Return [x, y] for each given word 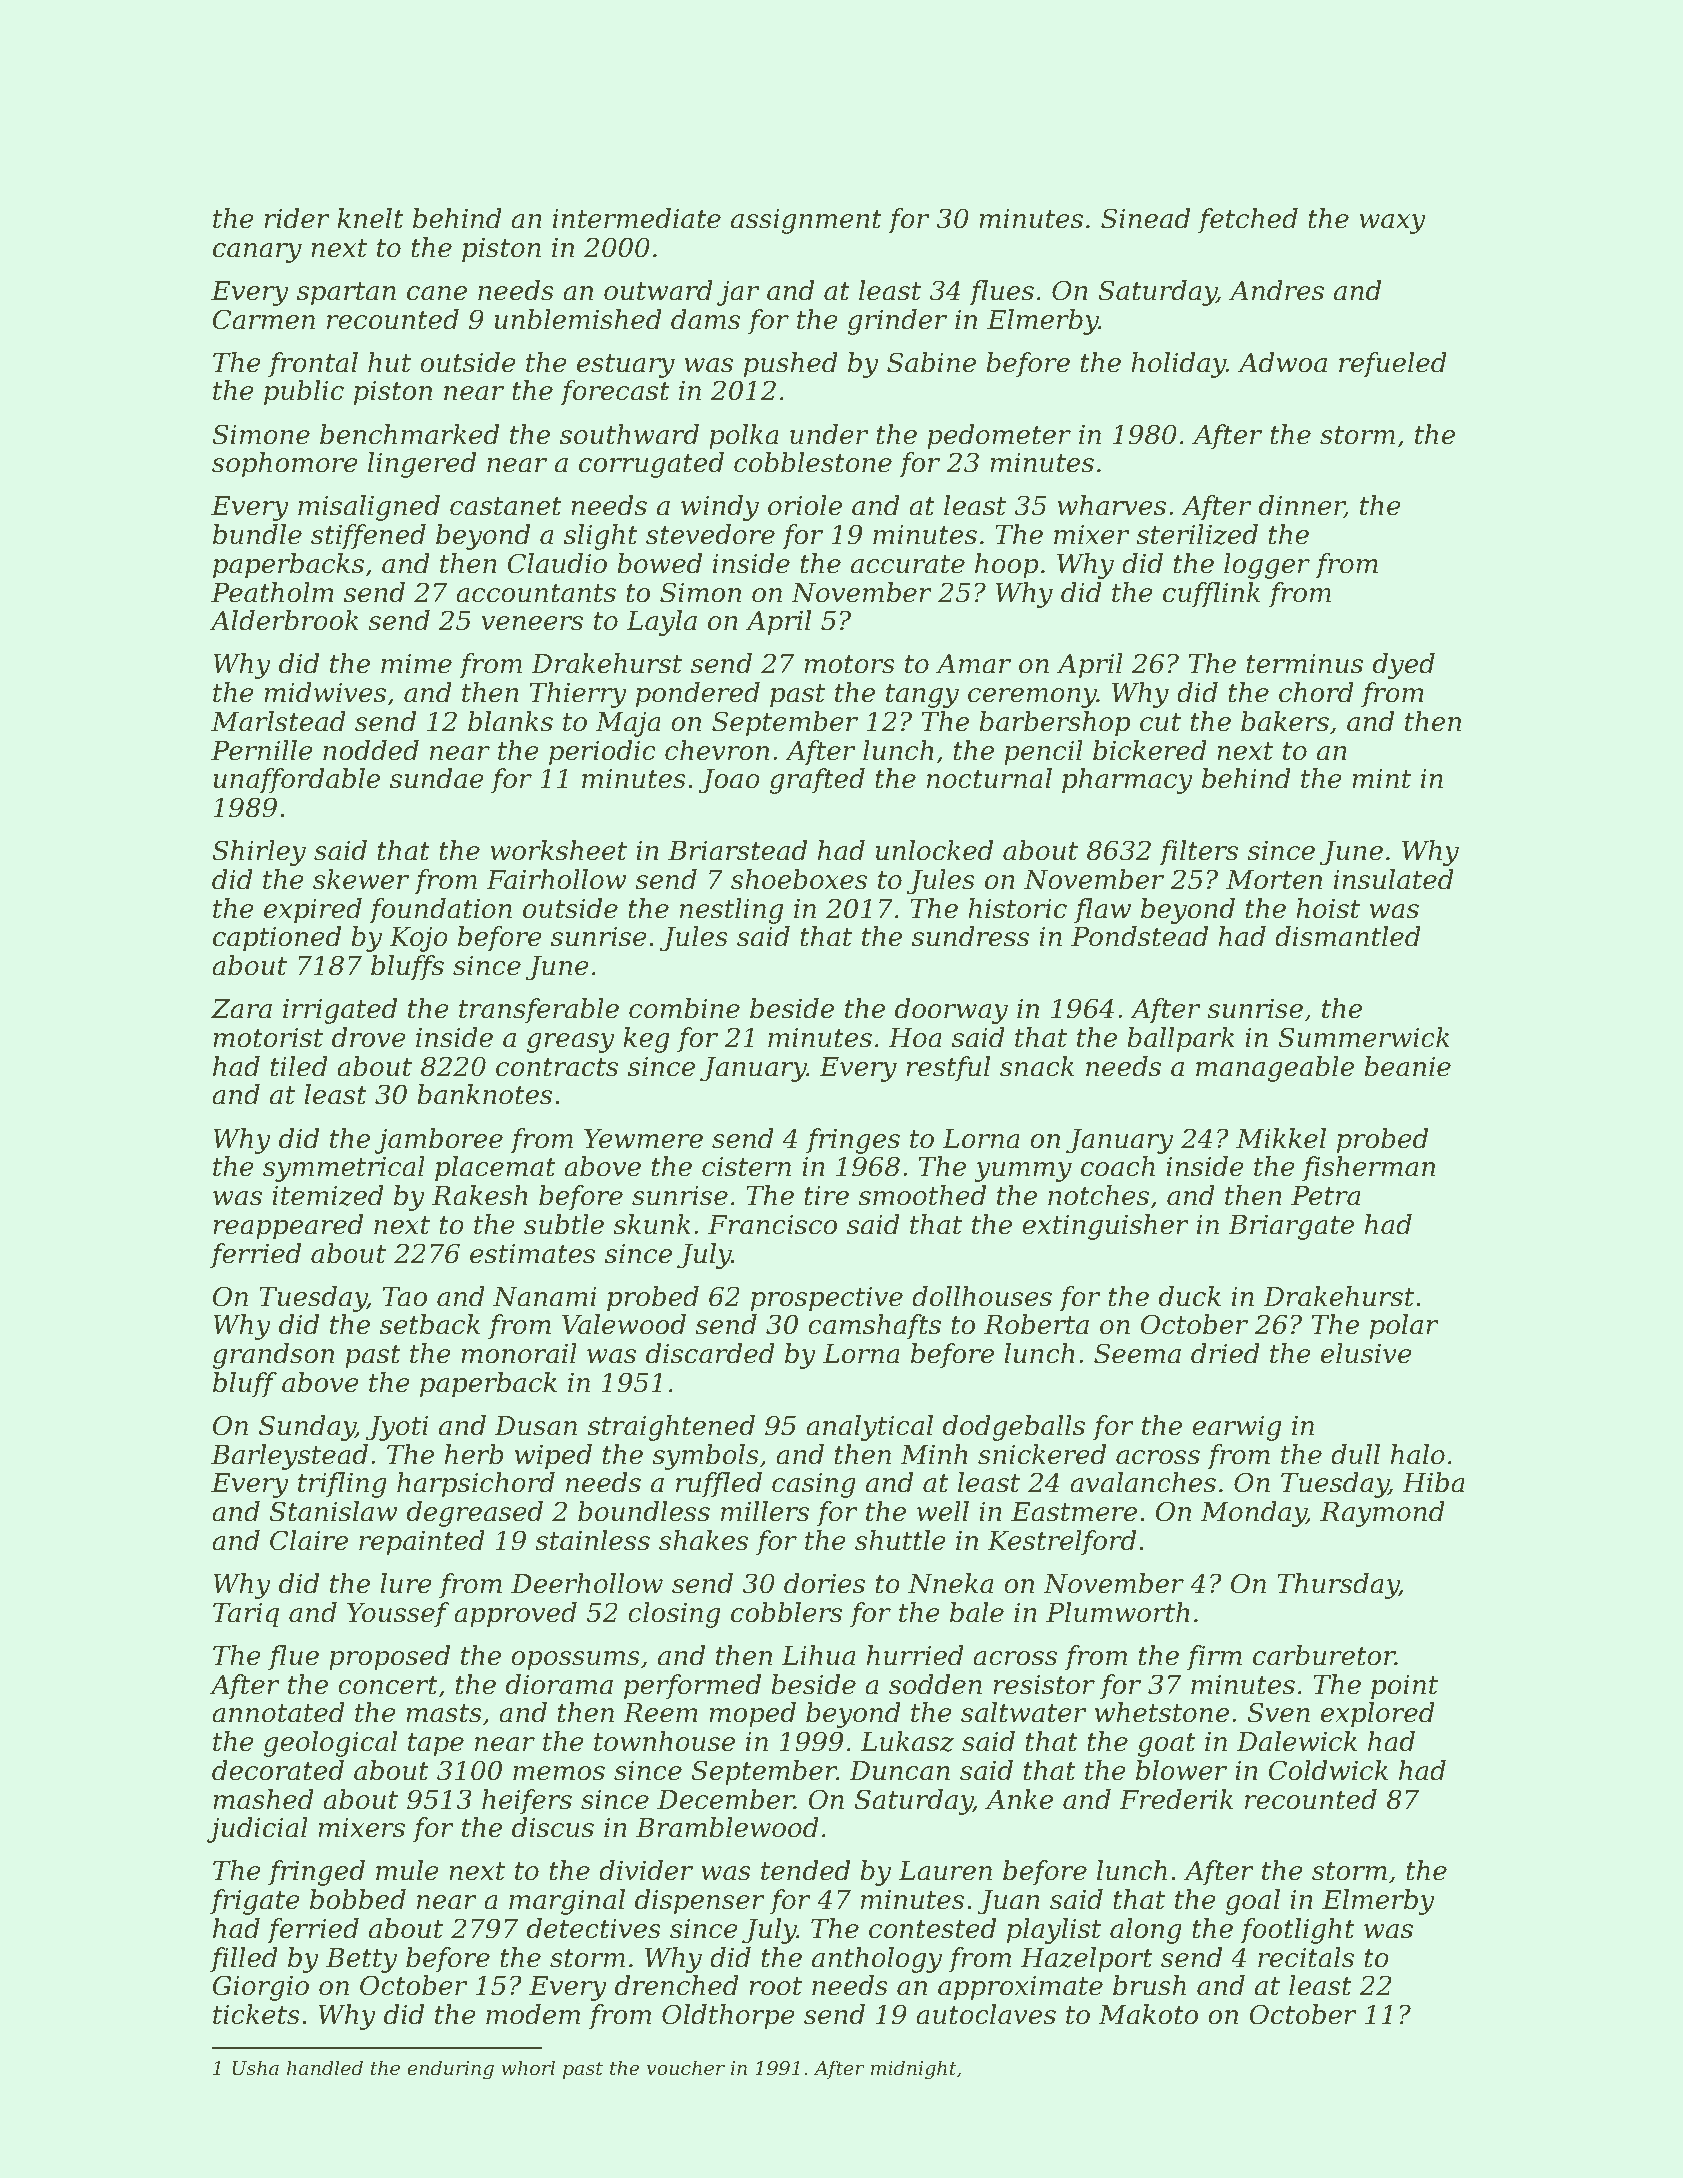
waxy [1392, 224]
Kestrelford [1062, 1543]
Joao [729, 781]
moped [752, 1715]
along [1146, 1931]
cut [1160, 722]
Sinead [1145, 218]
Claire [309, 1540]
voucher [686, 2067]
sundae [437, 778]
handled [325, 2067]
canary [257, 253]
